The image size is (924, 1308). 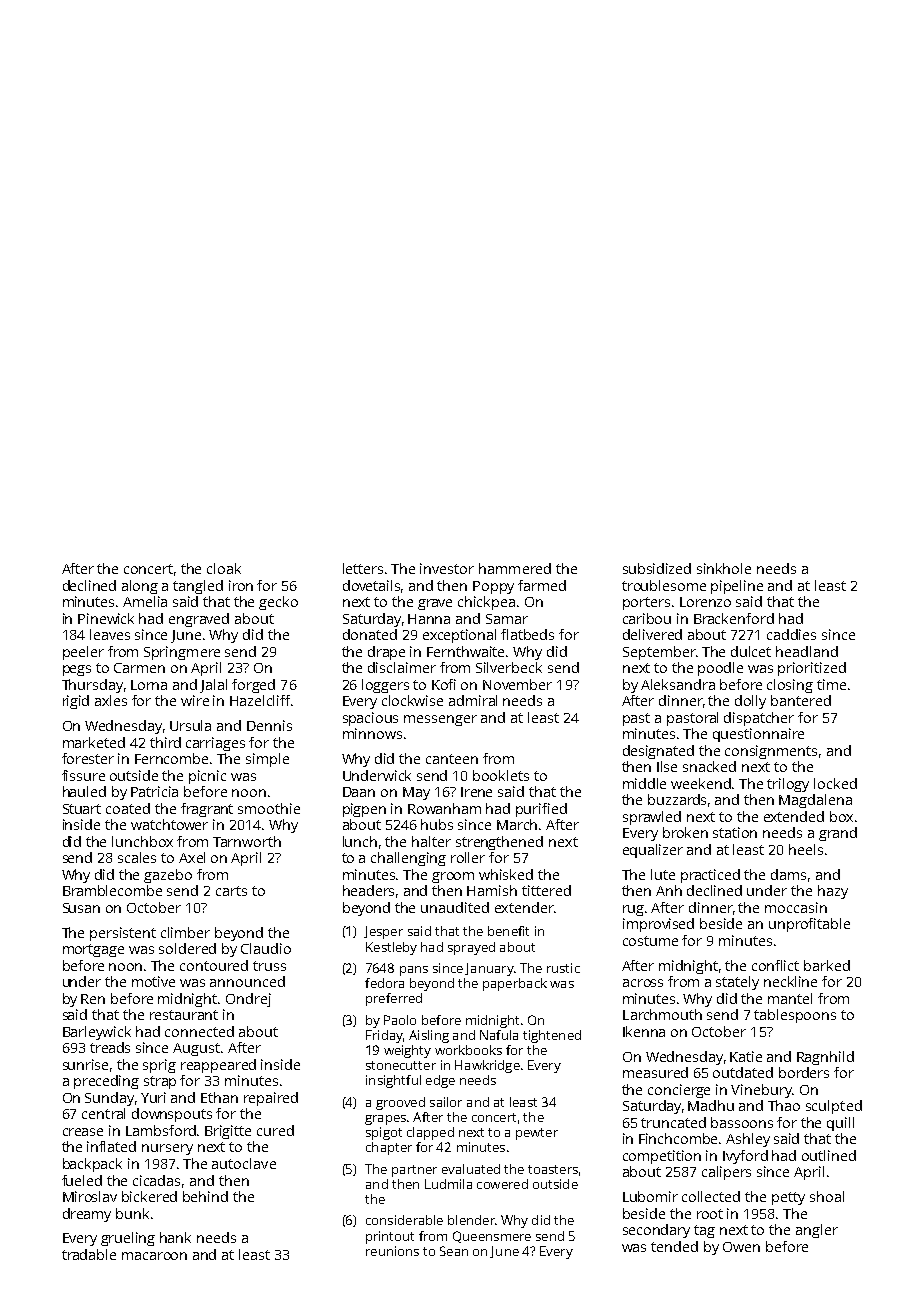 What do you see at coordinates (517, 824) in the image?
I see `March` at bounding box center [517, 824].
